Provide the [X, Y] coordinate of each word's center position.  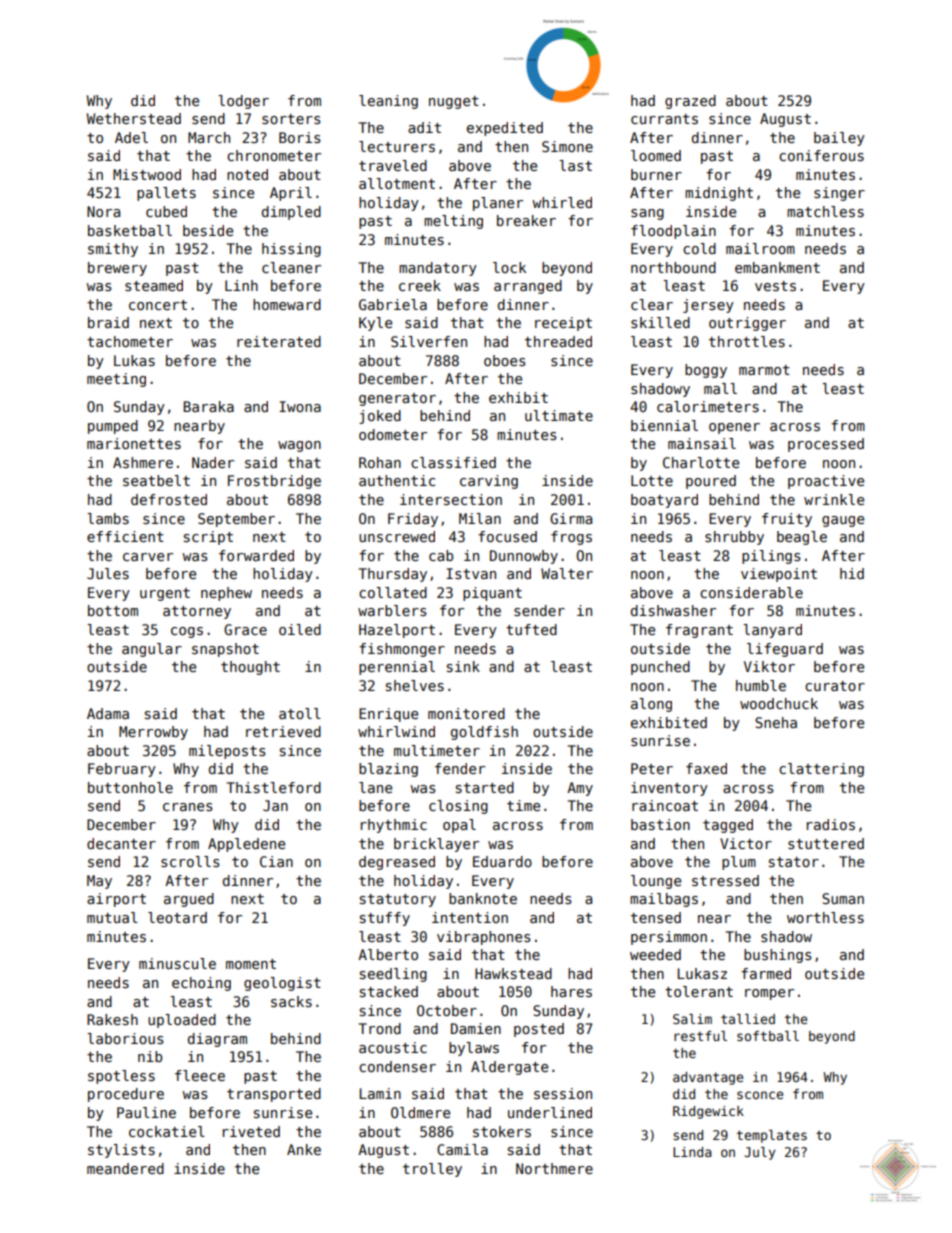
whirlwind [396, 731]
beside [208, 230]
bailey [839, 139]
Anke [304, 1149]
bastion [660, 824]
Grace [245, 629]
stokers [502, 1131]
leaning [388, 102]
